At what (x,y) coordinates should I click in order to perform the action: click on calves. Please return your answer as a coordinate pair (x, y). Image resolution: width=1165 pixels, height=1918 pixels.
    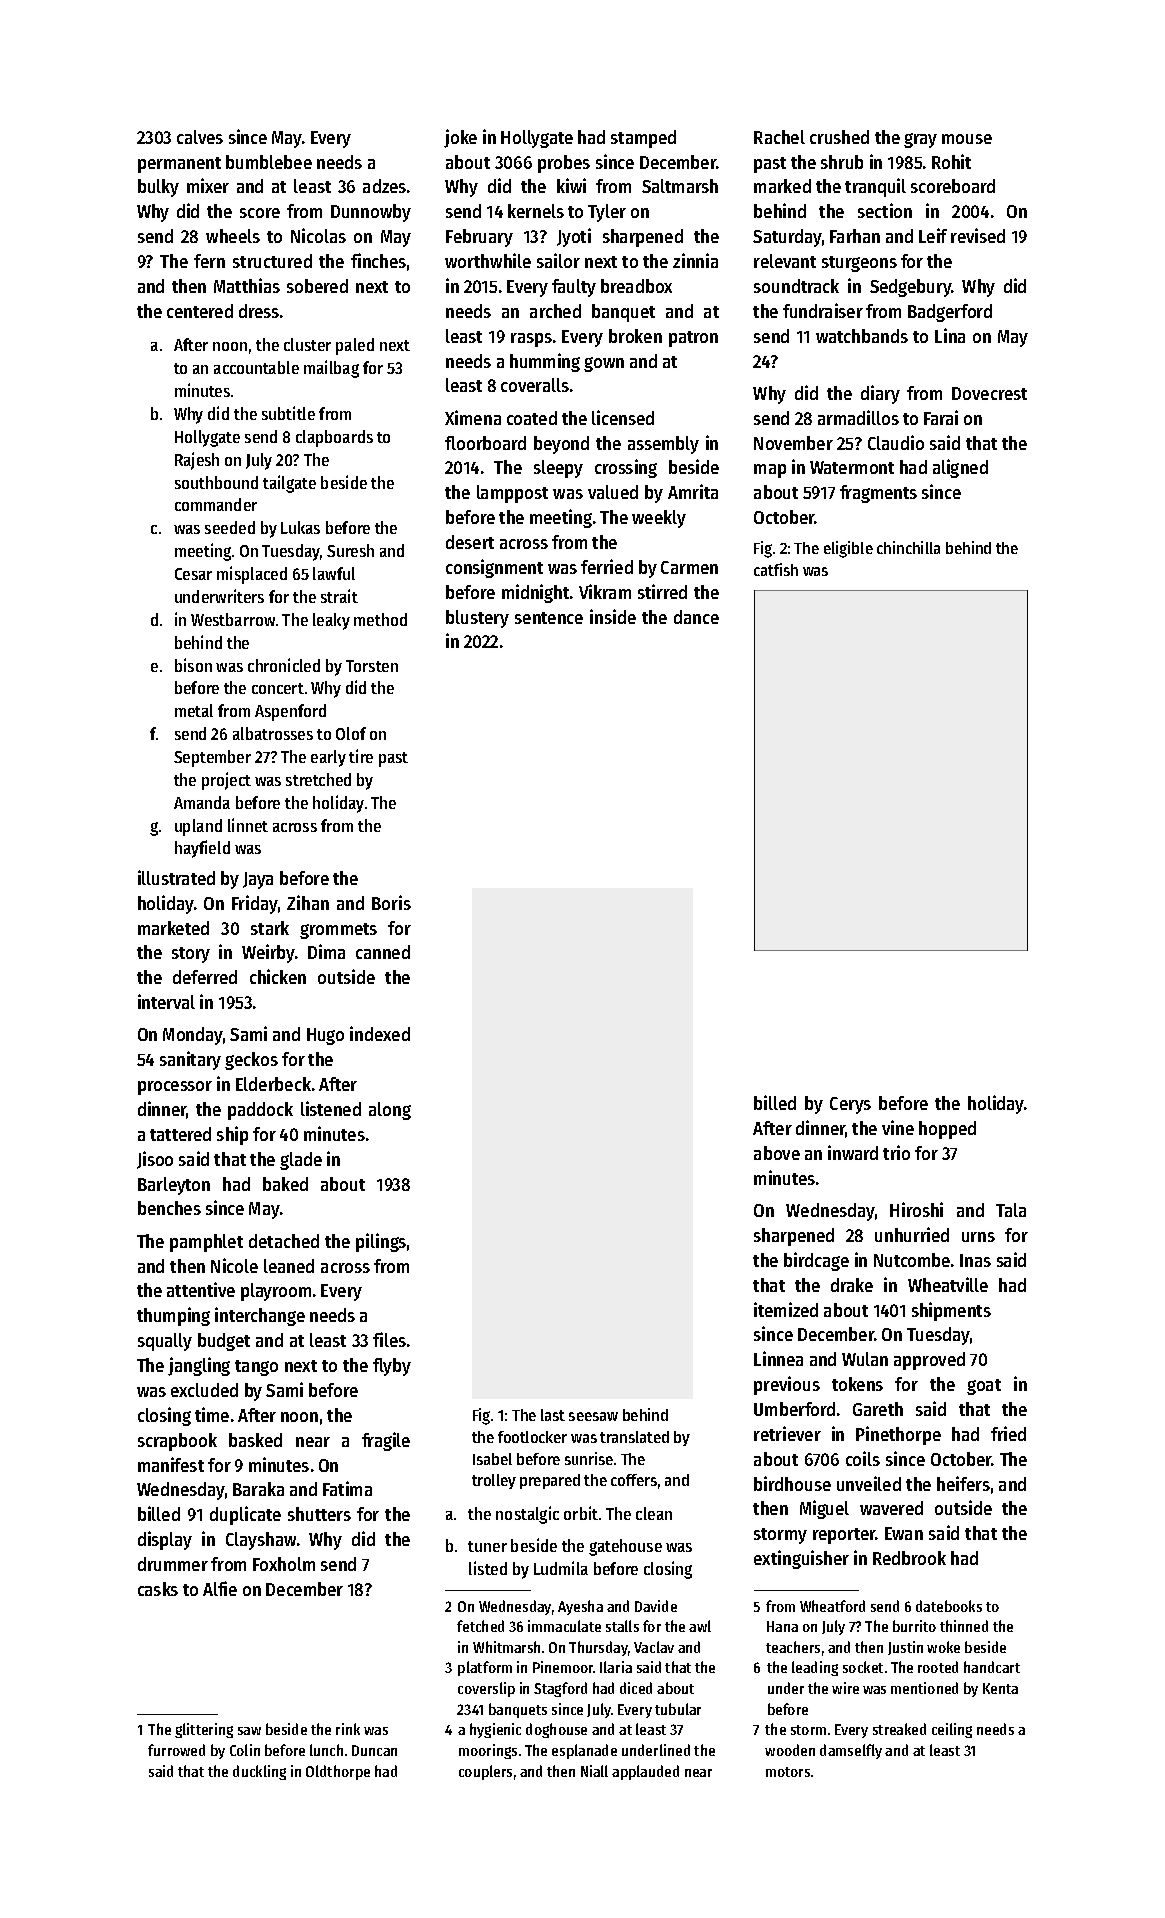
    Looking at the image, I should click on (200, 137).
